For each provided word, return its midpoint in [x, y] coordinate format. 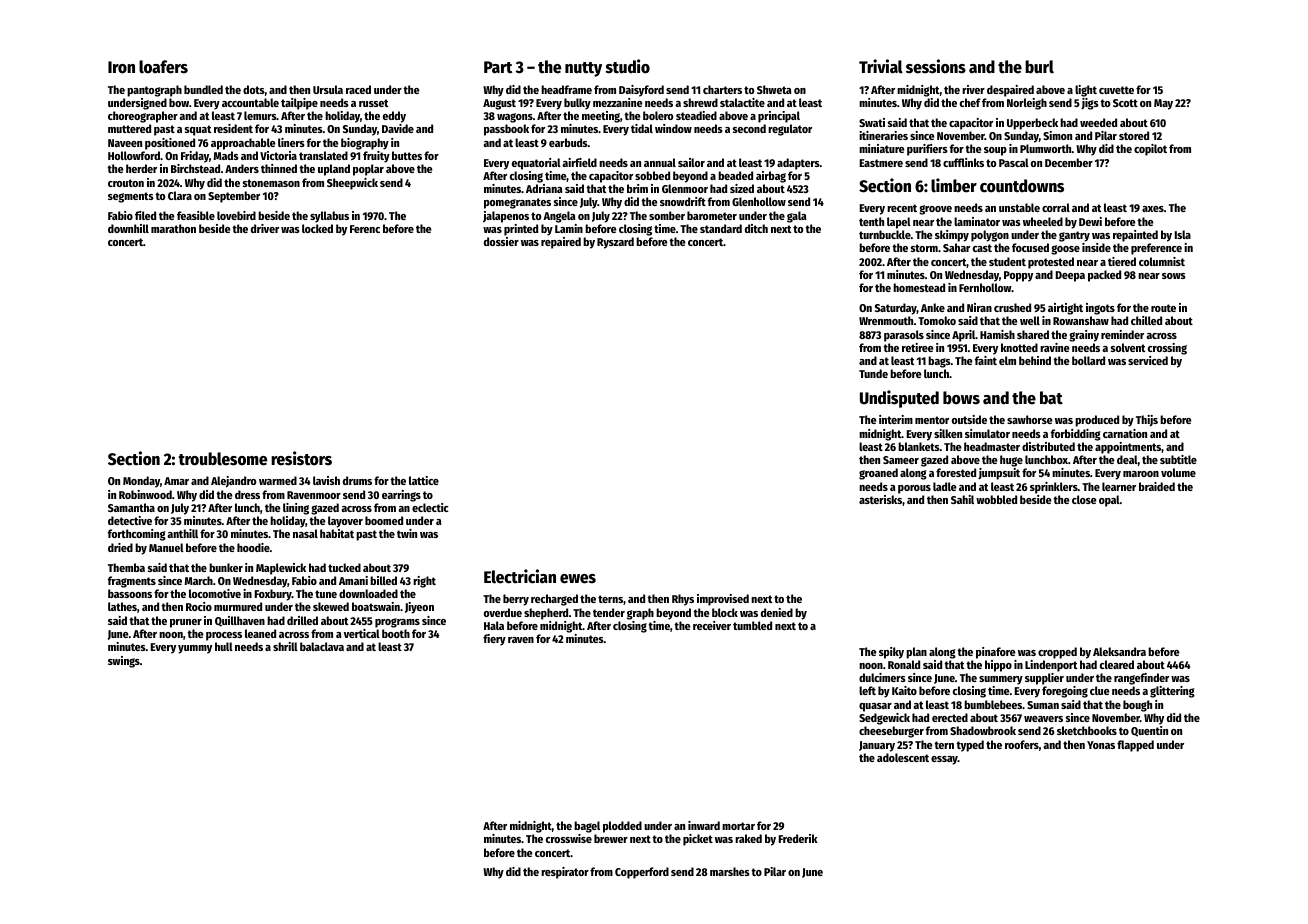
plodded [622, 827]
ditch [756, 228]
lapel [899, 223]
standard [721, 228]
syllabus [329, 217]
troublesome [222, 459]
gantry [1074, 236]
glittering [1172, 692]
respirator [565, 873]
